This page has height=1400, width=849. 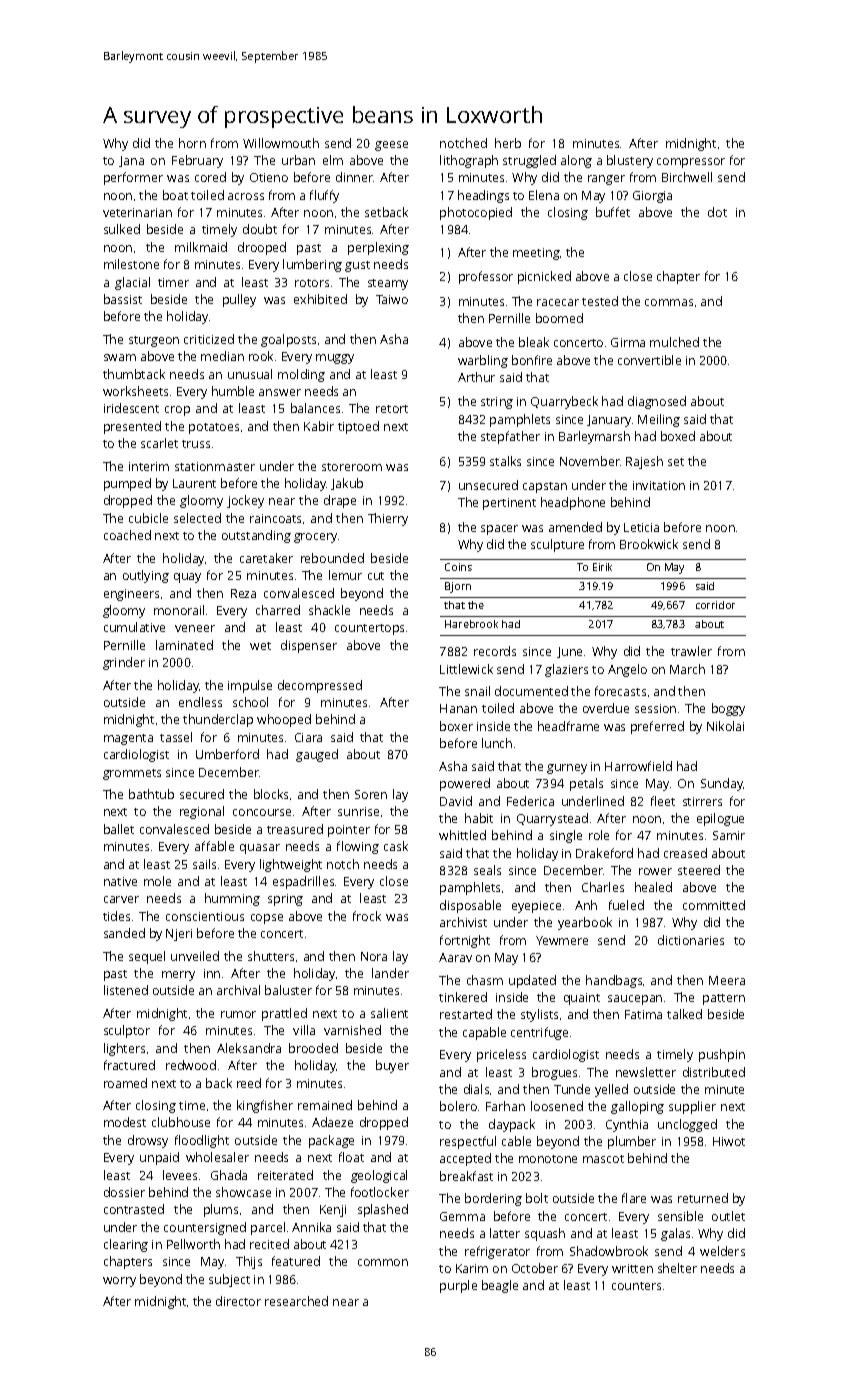 I want to click on subject, so click(x=229, y=1280).
